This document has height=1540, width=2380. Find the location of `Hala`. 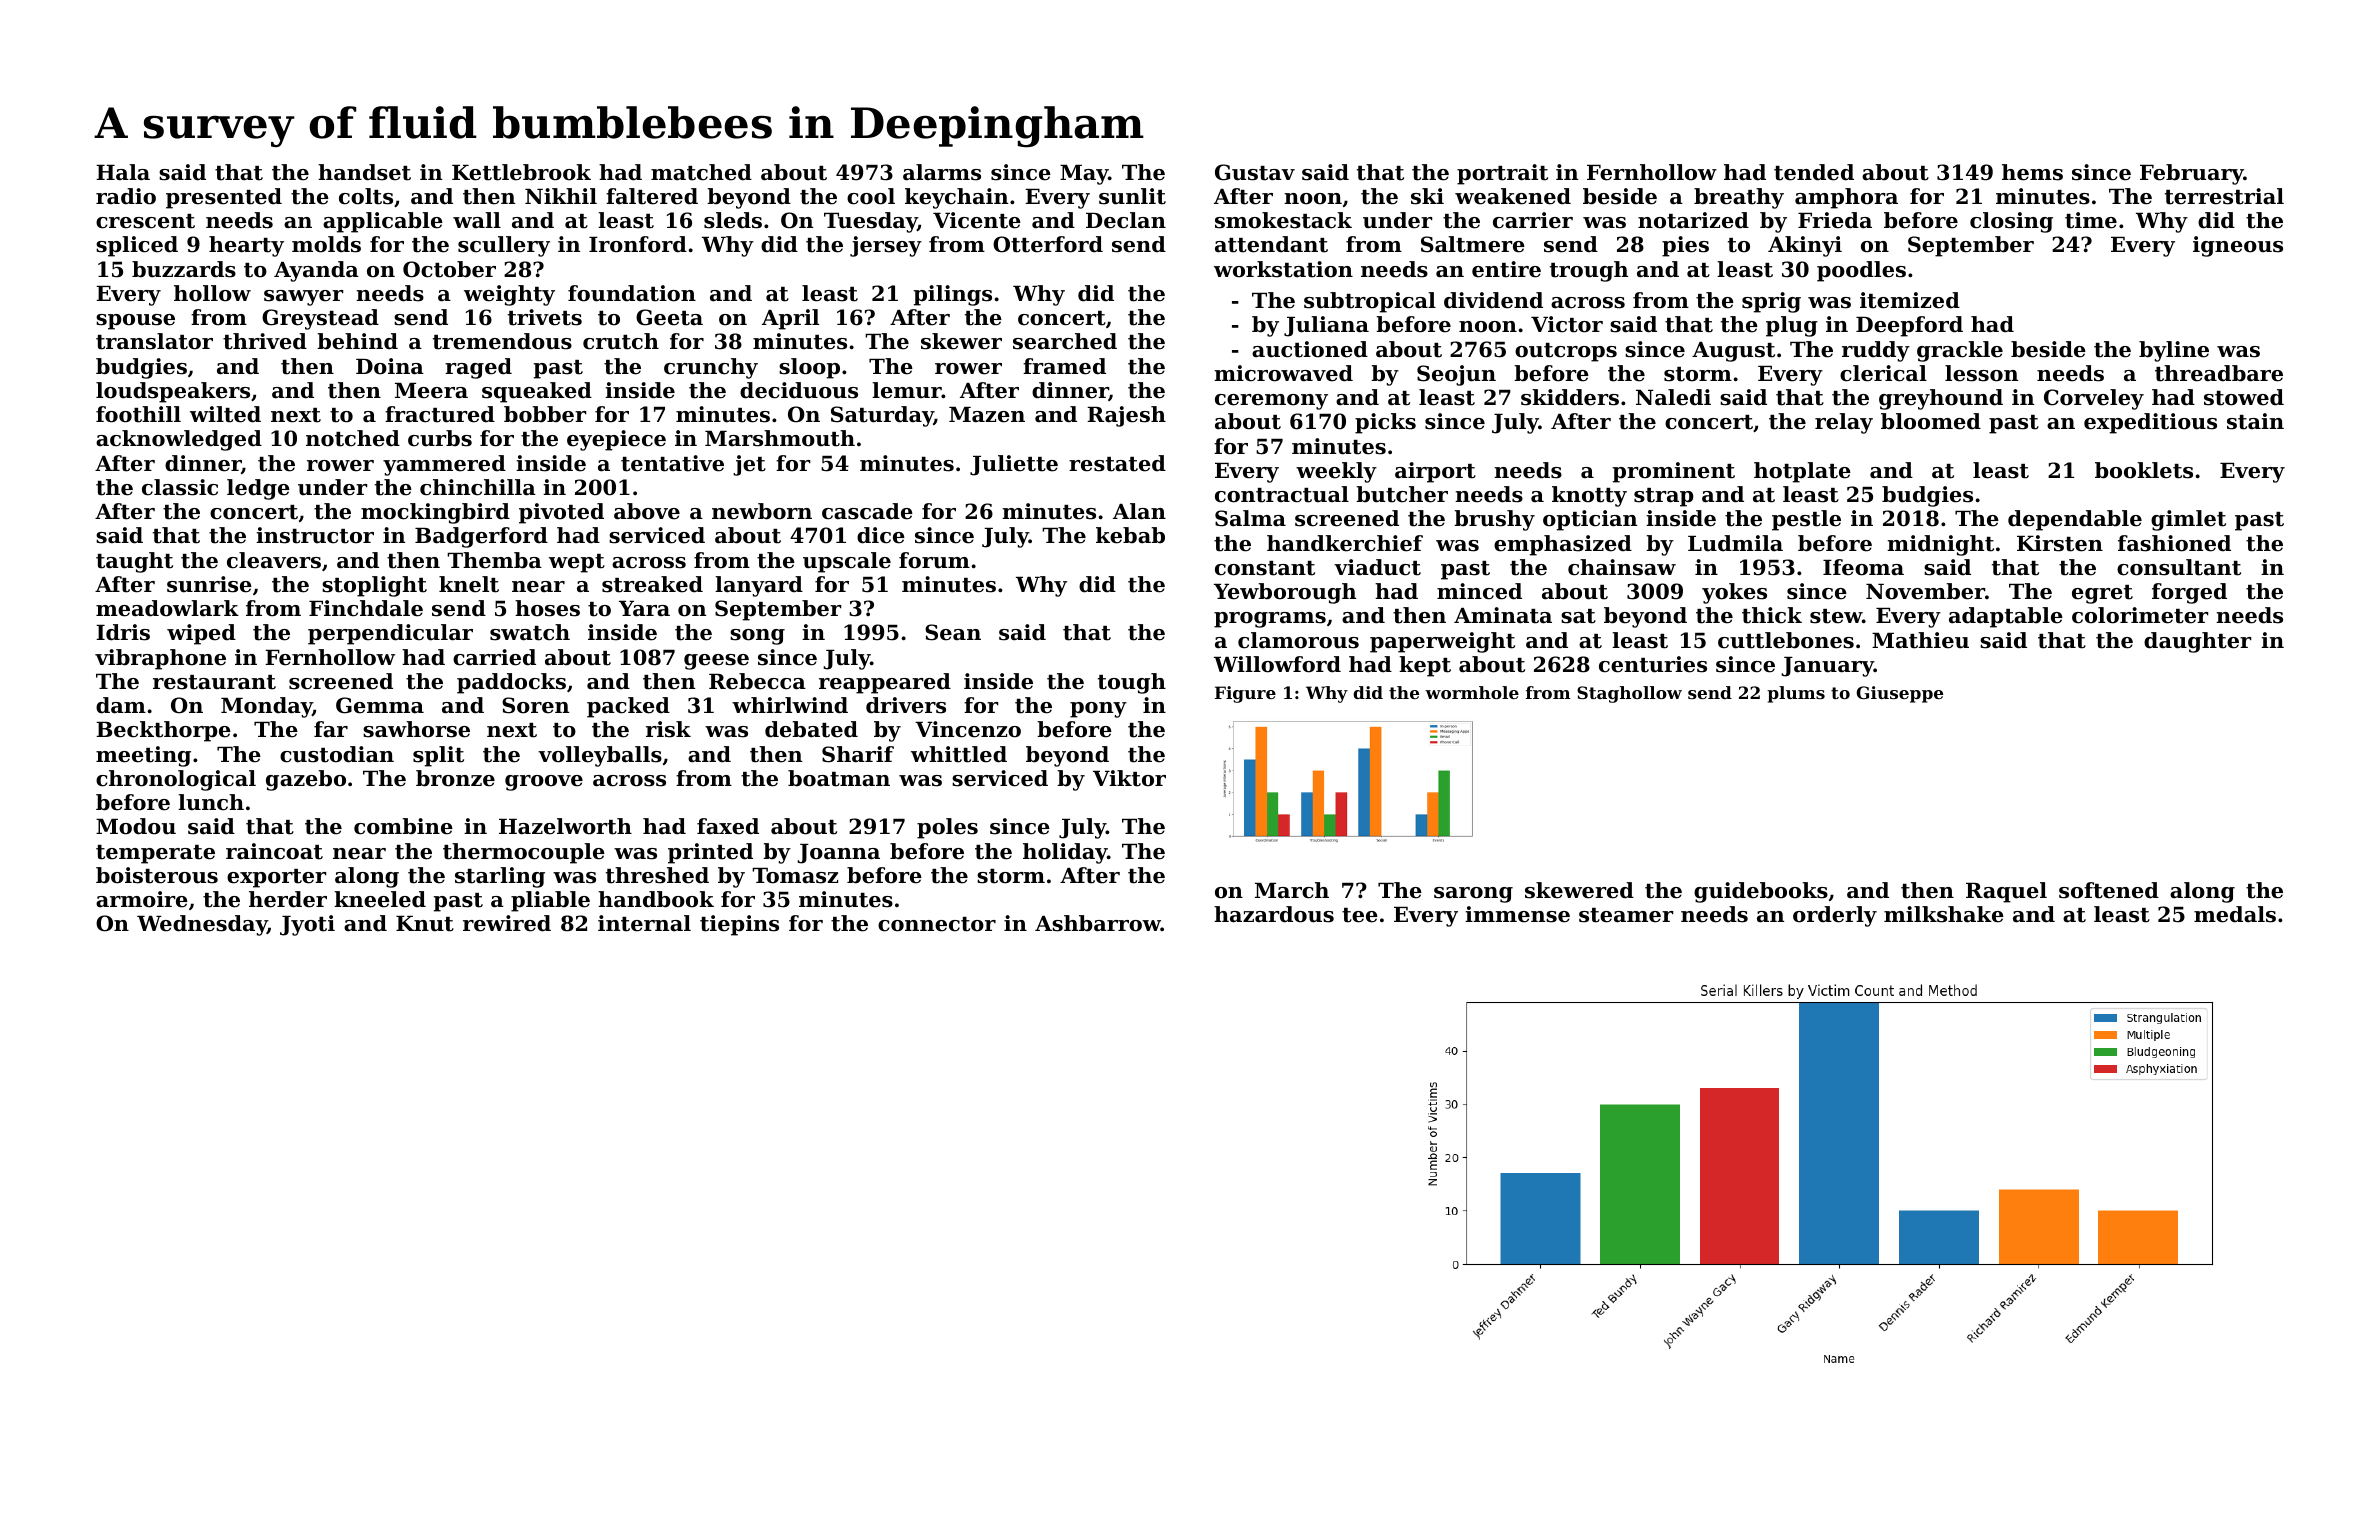

Hala is located at coordinates (123, 172).
